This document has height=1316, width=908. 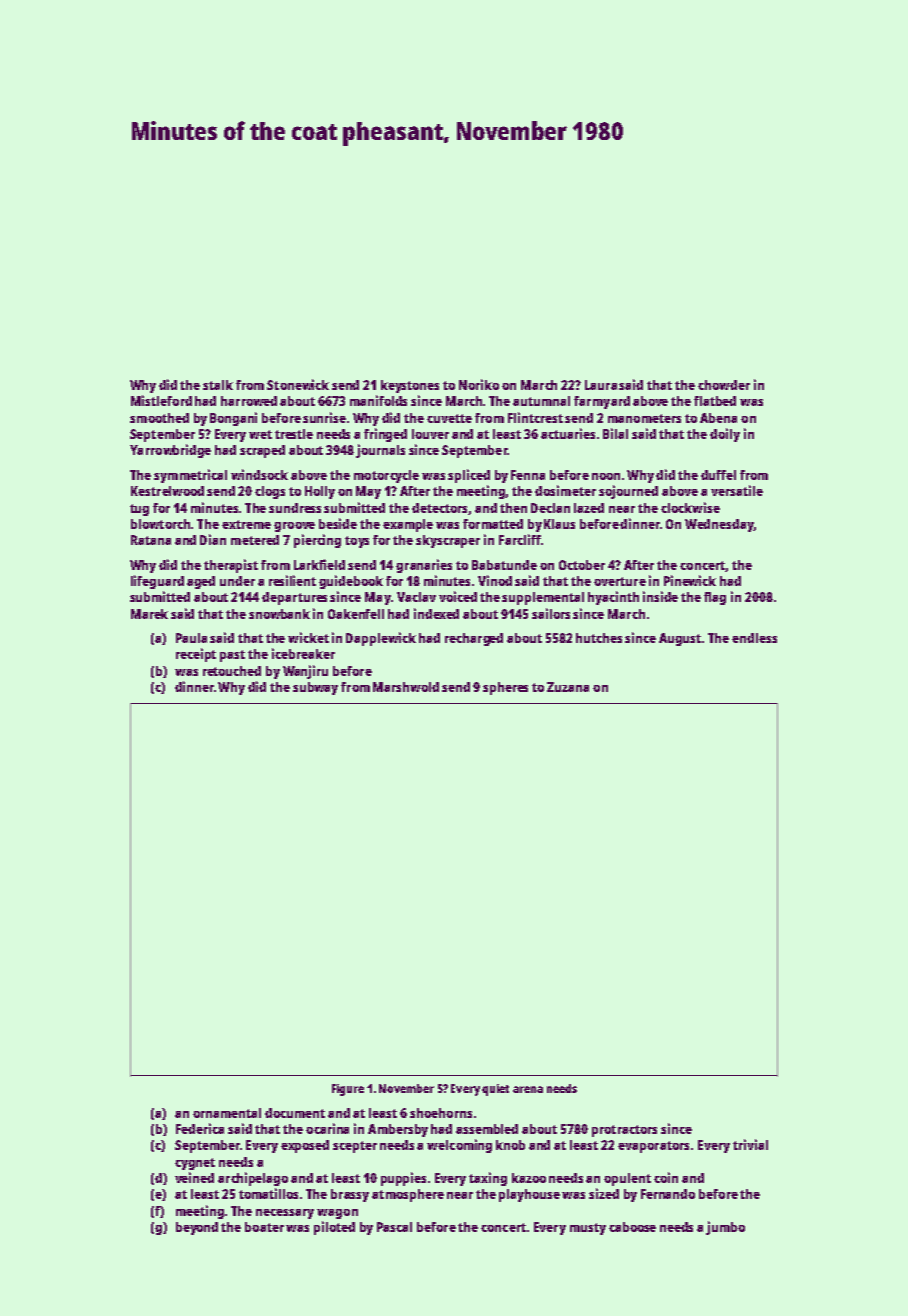 What do you see at coordinates (601, 385) in the document?
I see `Laura` at bounding box center [601, 385].
